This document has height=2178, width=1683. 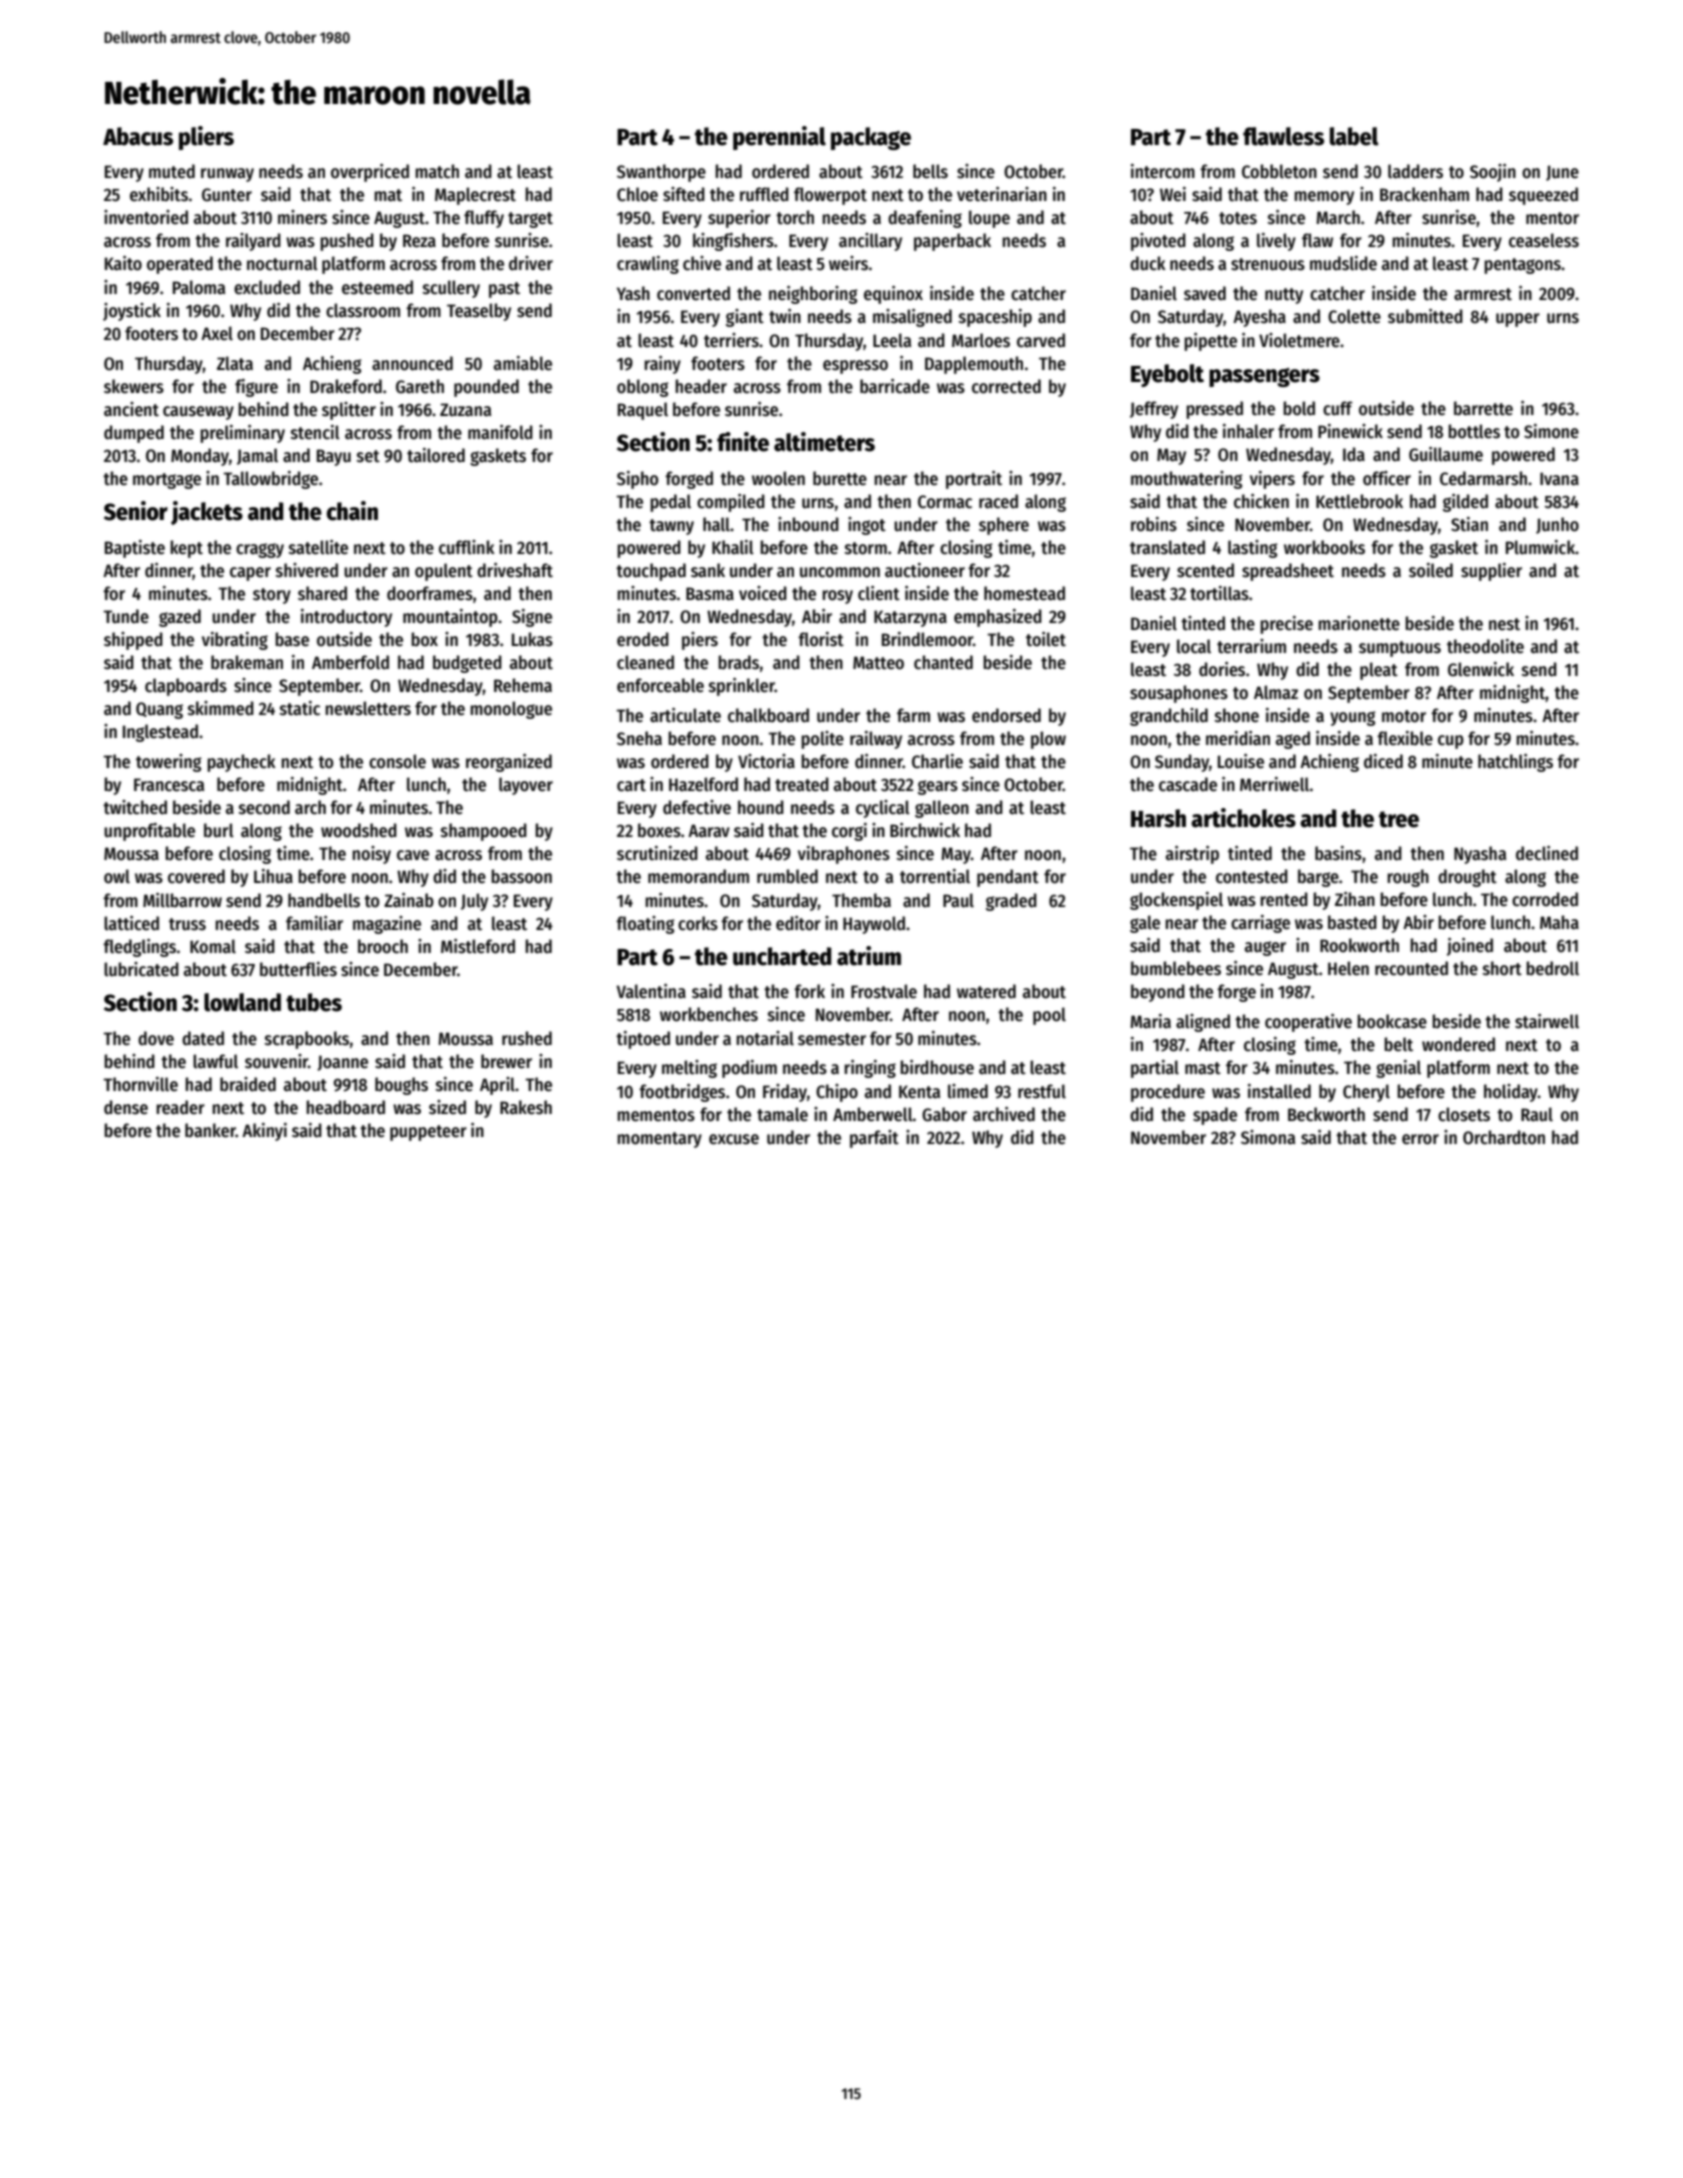 I want to click on cooperative, so click(x=1308, y=1023).
